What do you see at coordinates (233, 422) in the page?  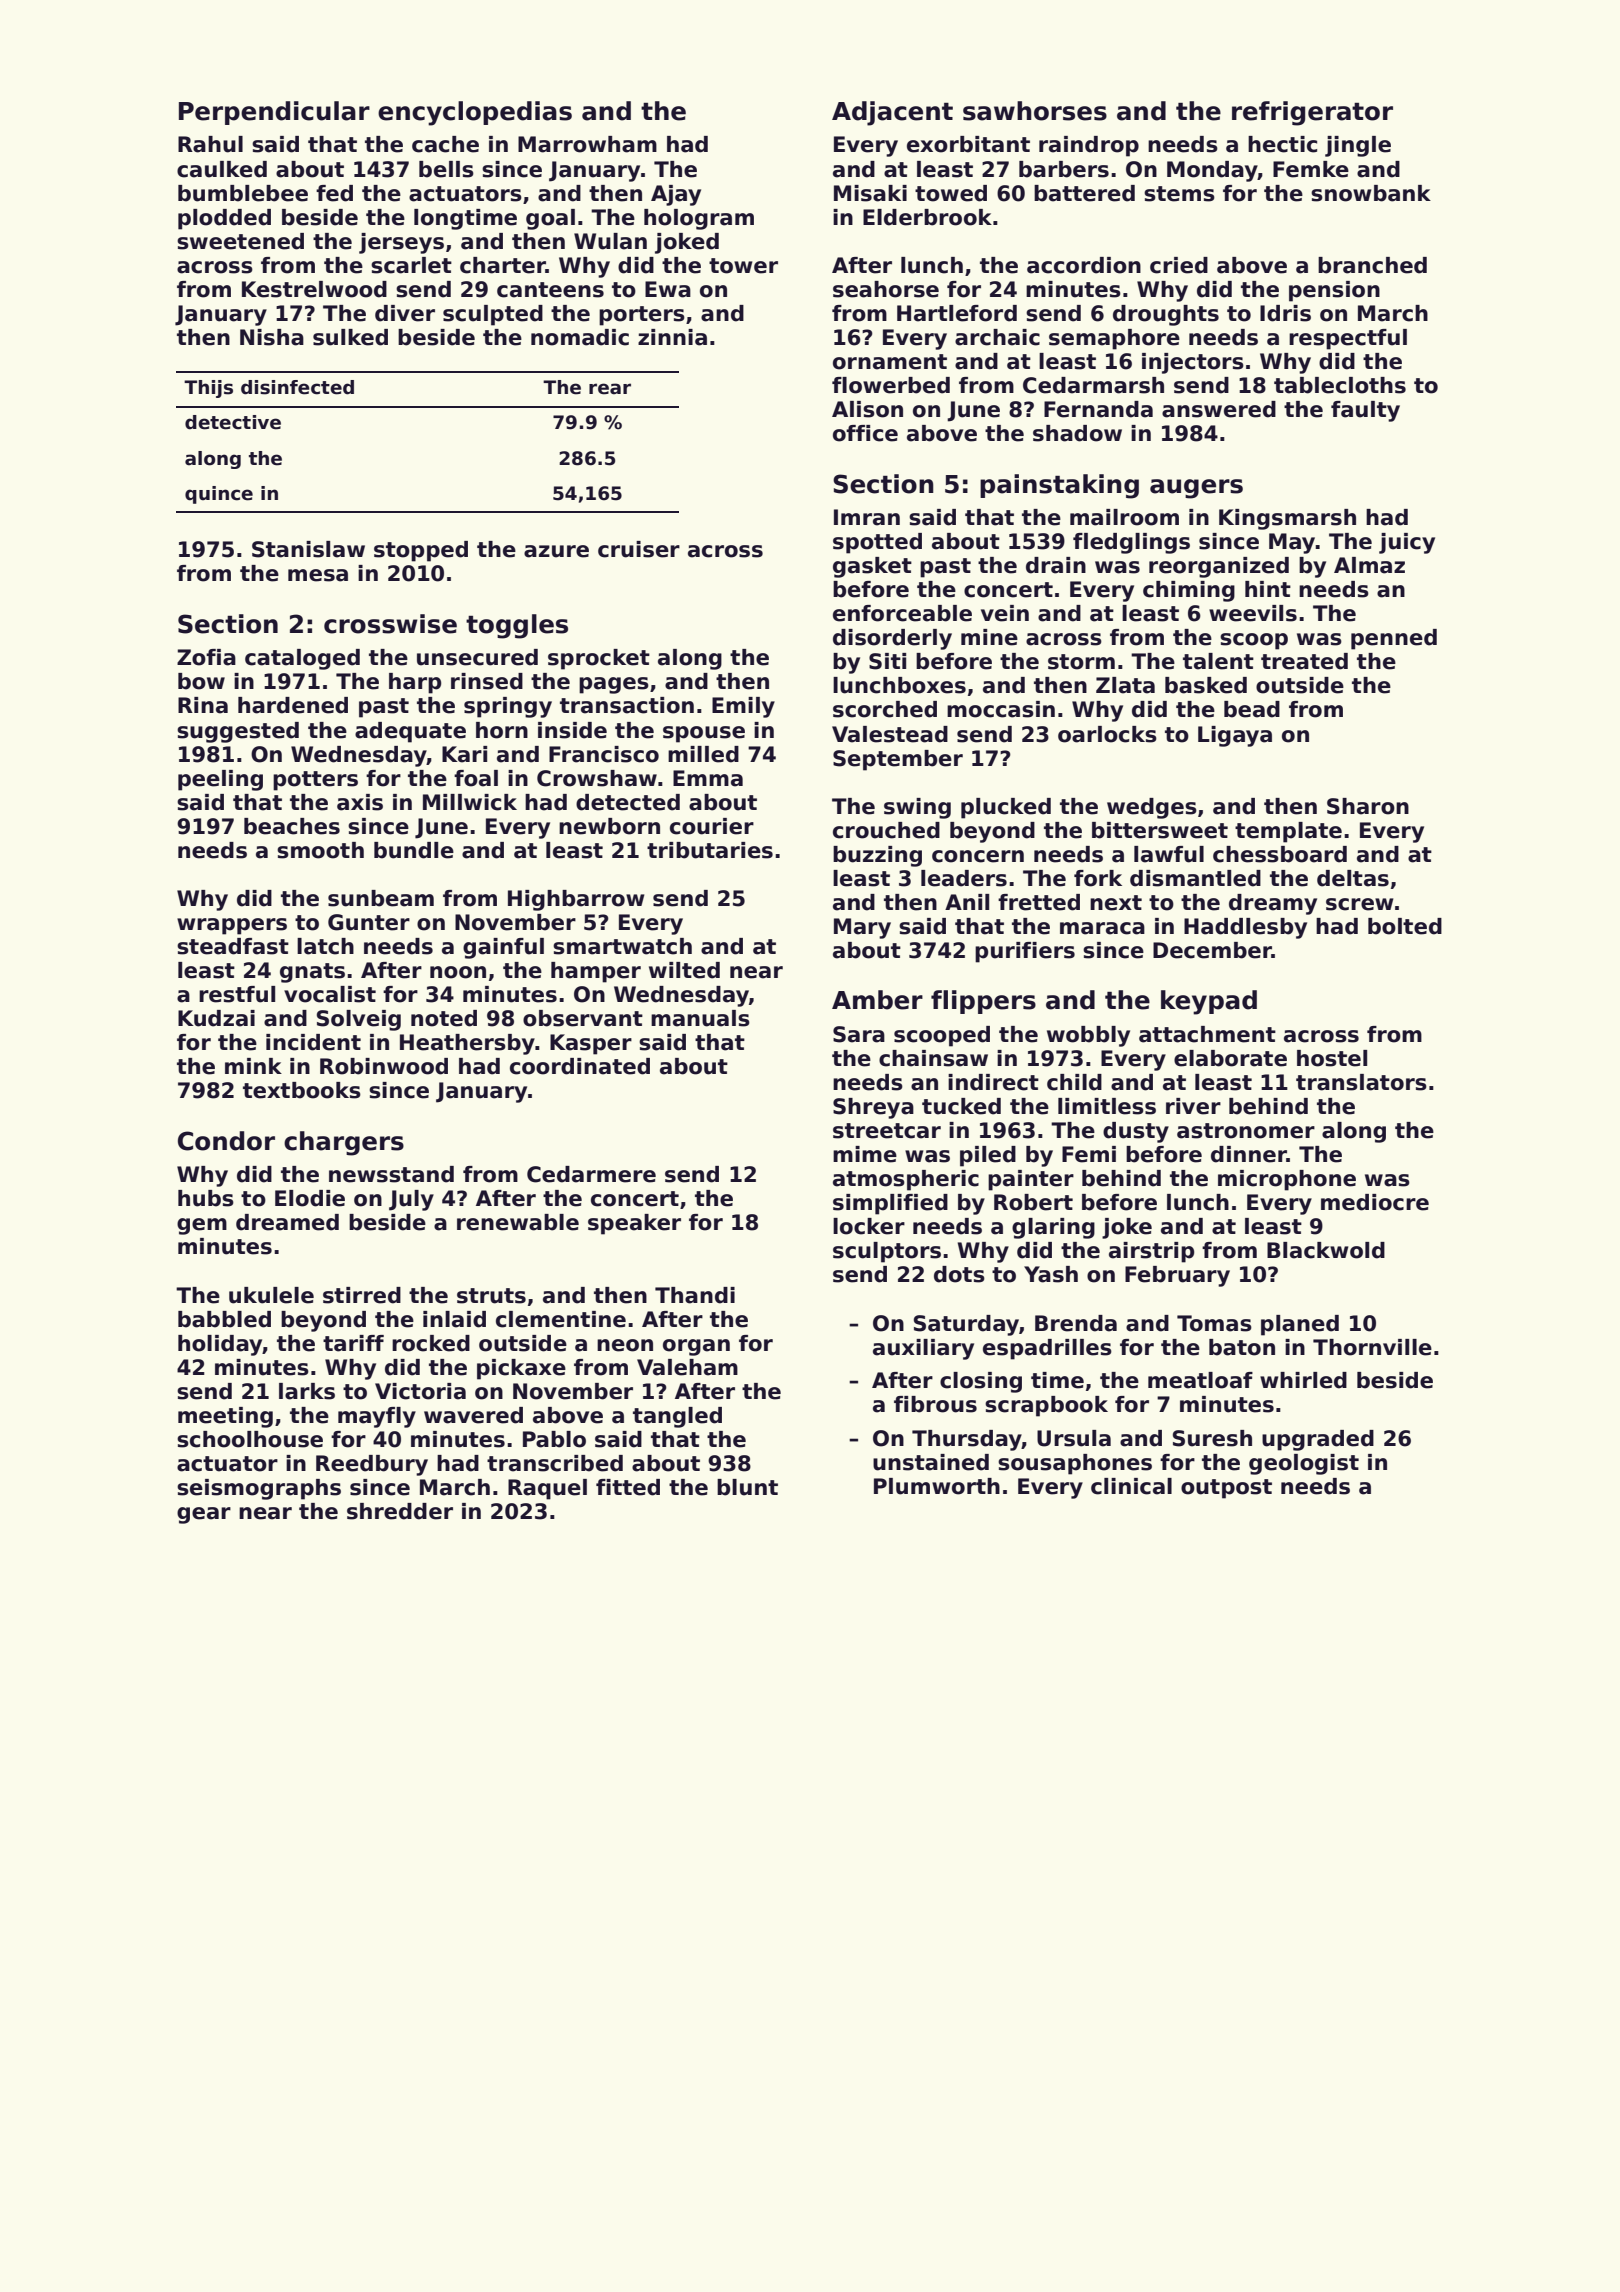 I see `detective` at bounding box center [233, 422].
